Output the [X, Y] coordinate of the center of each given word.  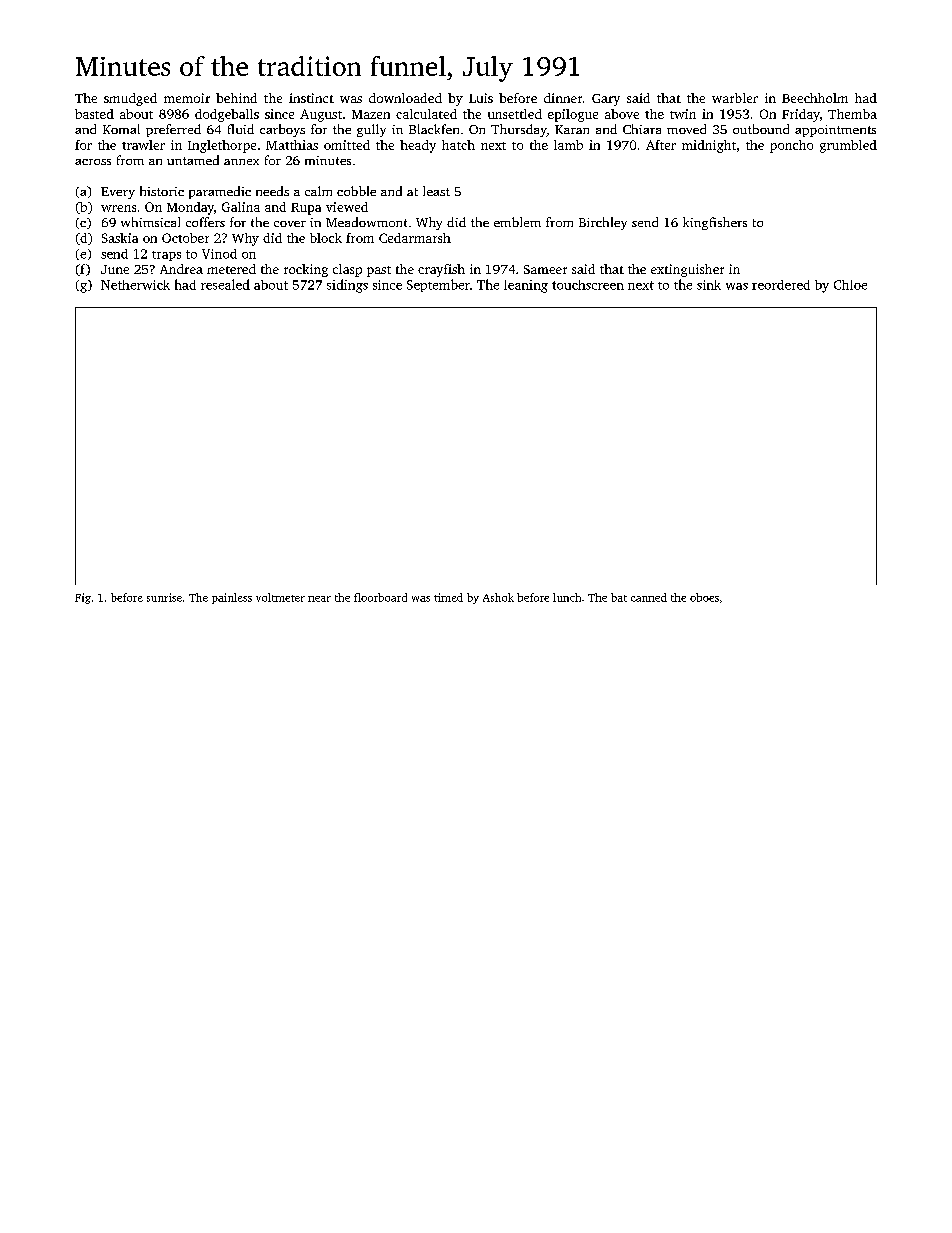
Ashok [498, 597]
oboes [704, 597]
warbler [735, 98]
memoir [187, 98]
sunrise [164, 597]
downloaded [405, 98]
